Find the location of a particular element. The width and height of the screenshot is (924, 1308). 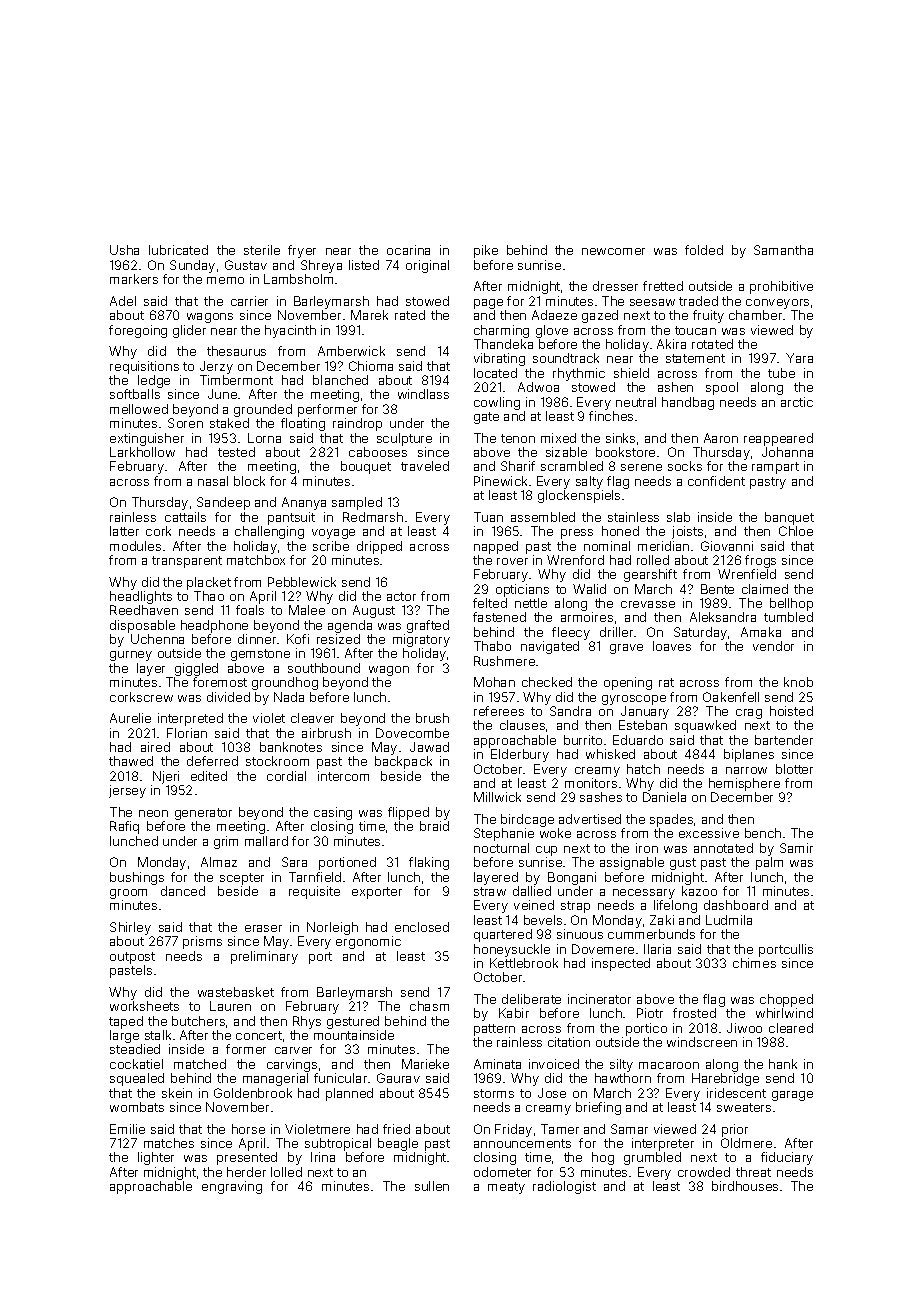

presented is located at coordinates (247, 1158).
